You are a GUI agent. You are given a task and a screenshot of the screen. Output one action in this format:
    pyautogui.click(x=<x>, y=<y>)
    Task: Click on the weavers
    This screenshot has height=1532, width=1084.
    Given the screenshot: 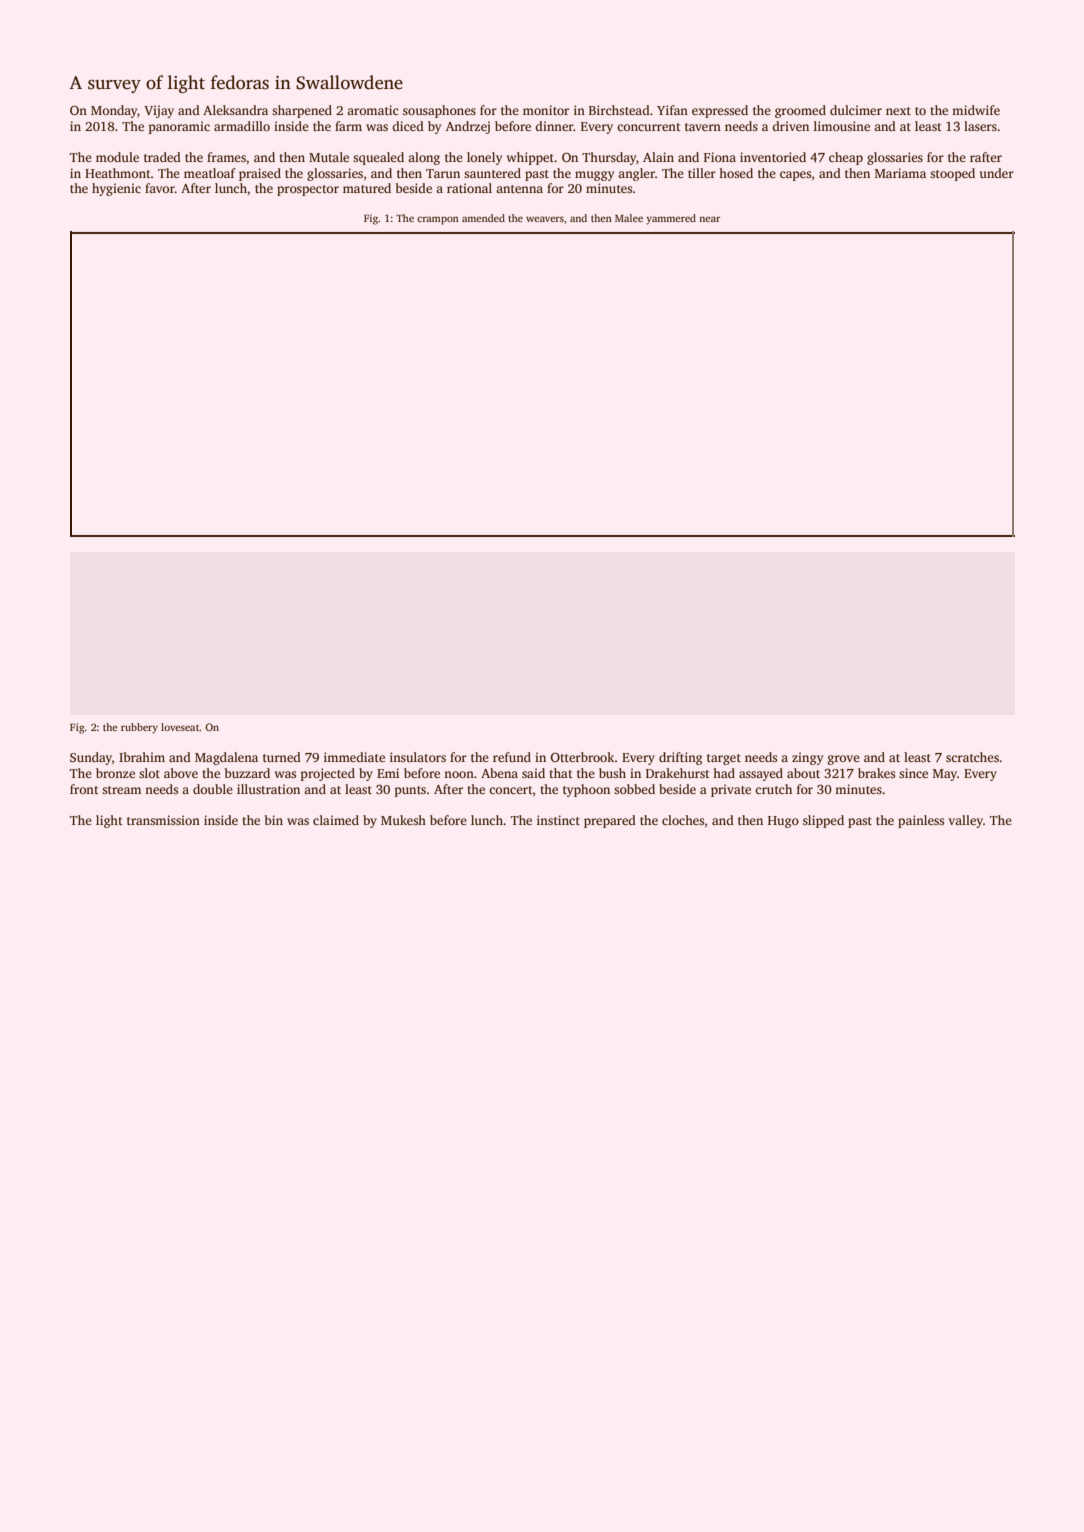 What is the action you would take?
    pyautogui.click(x=545, y=219)
